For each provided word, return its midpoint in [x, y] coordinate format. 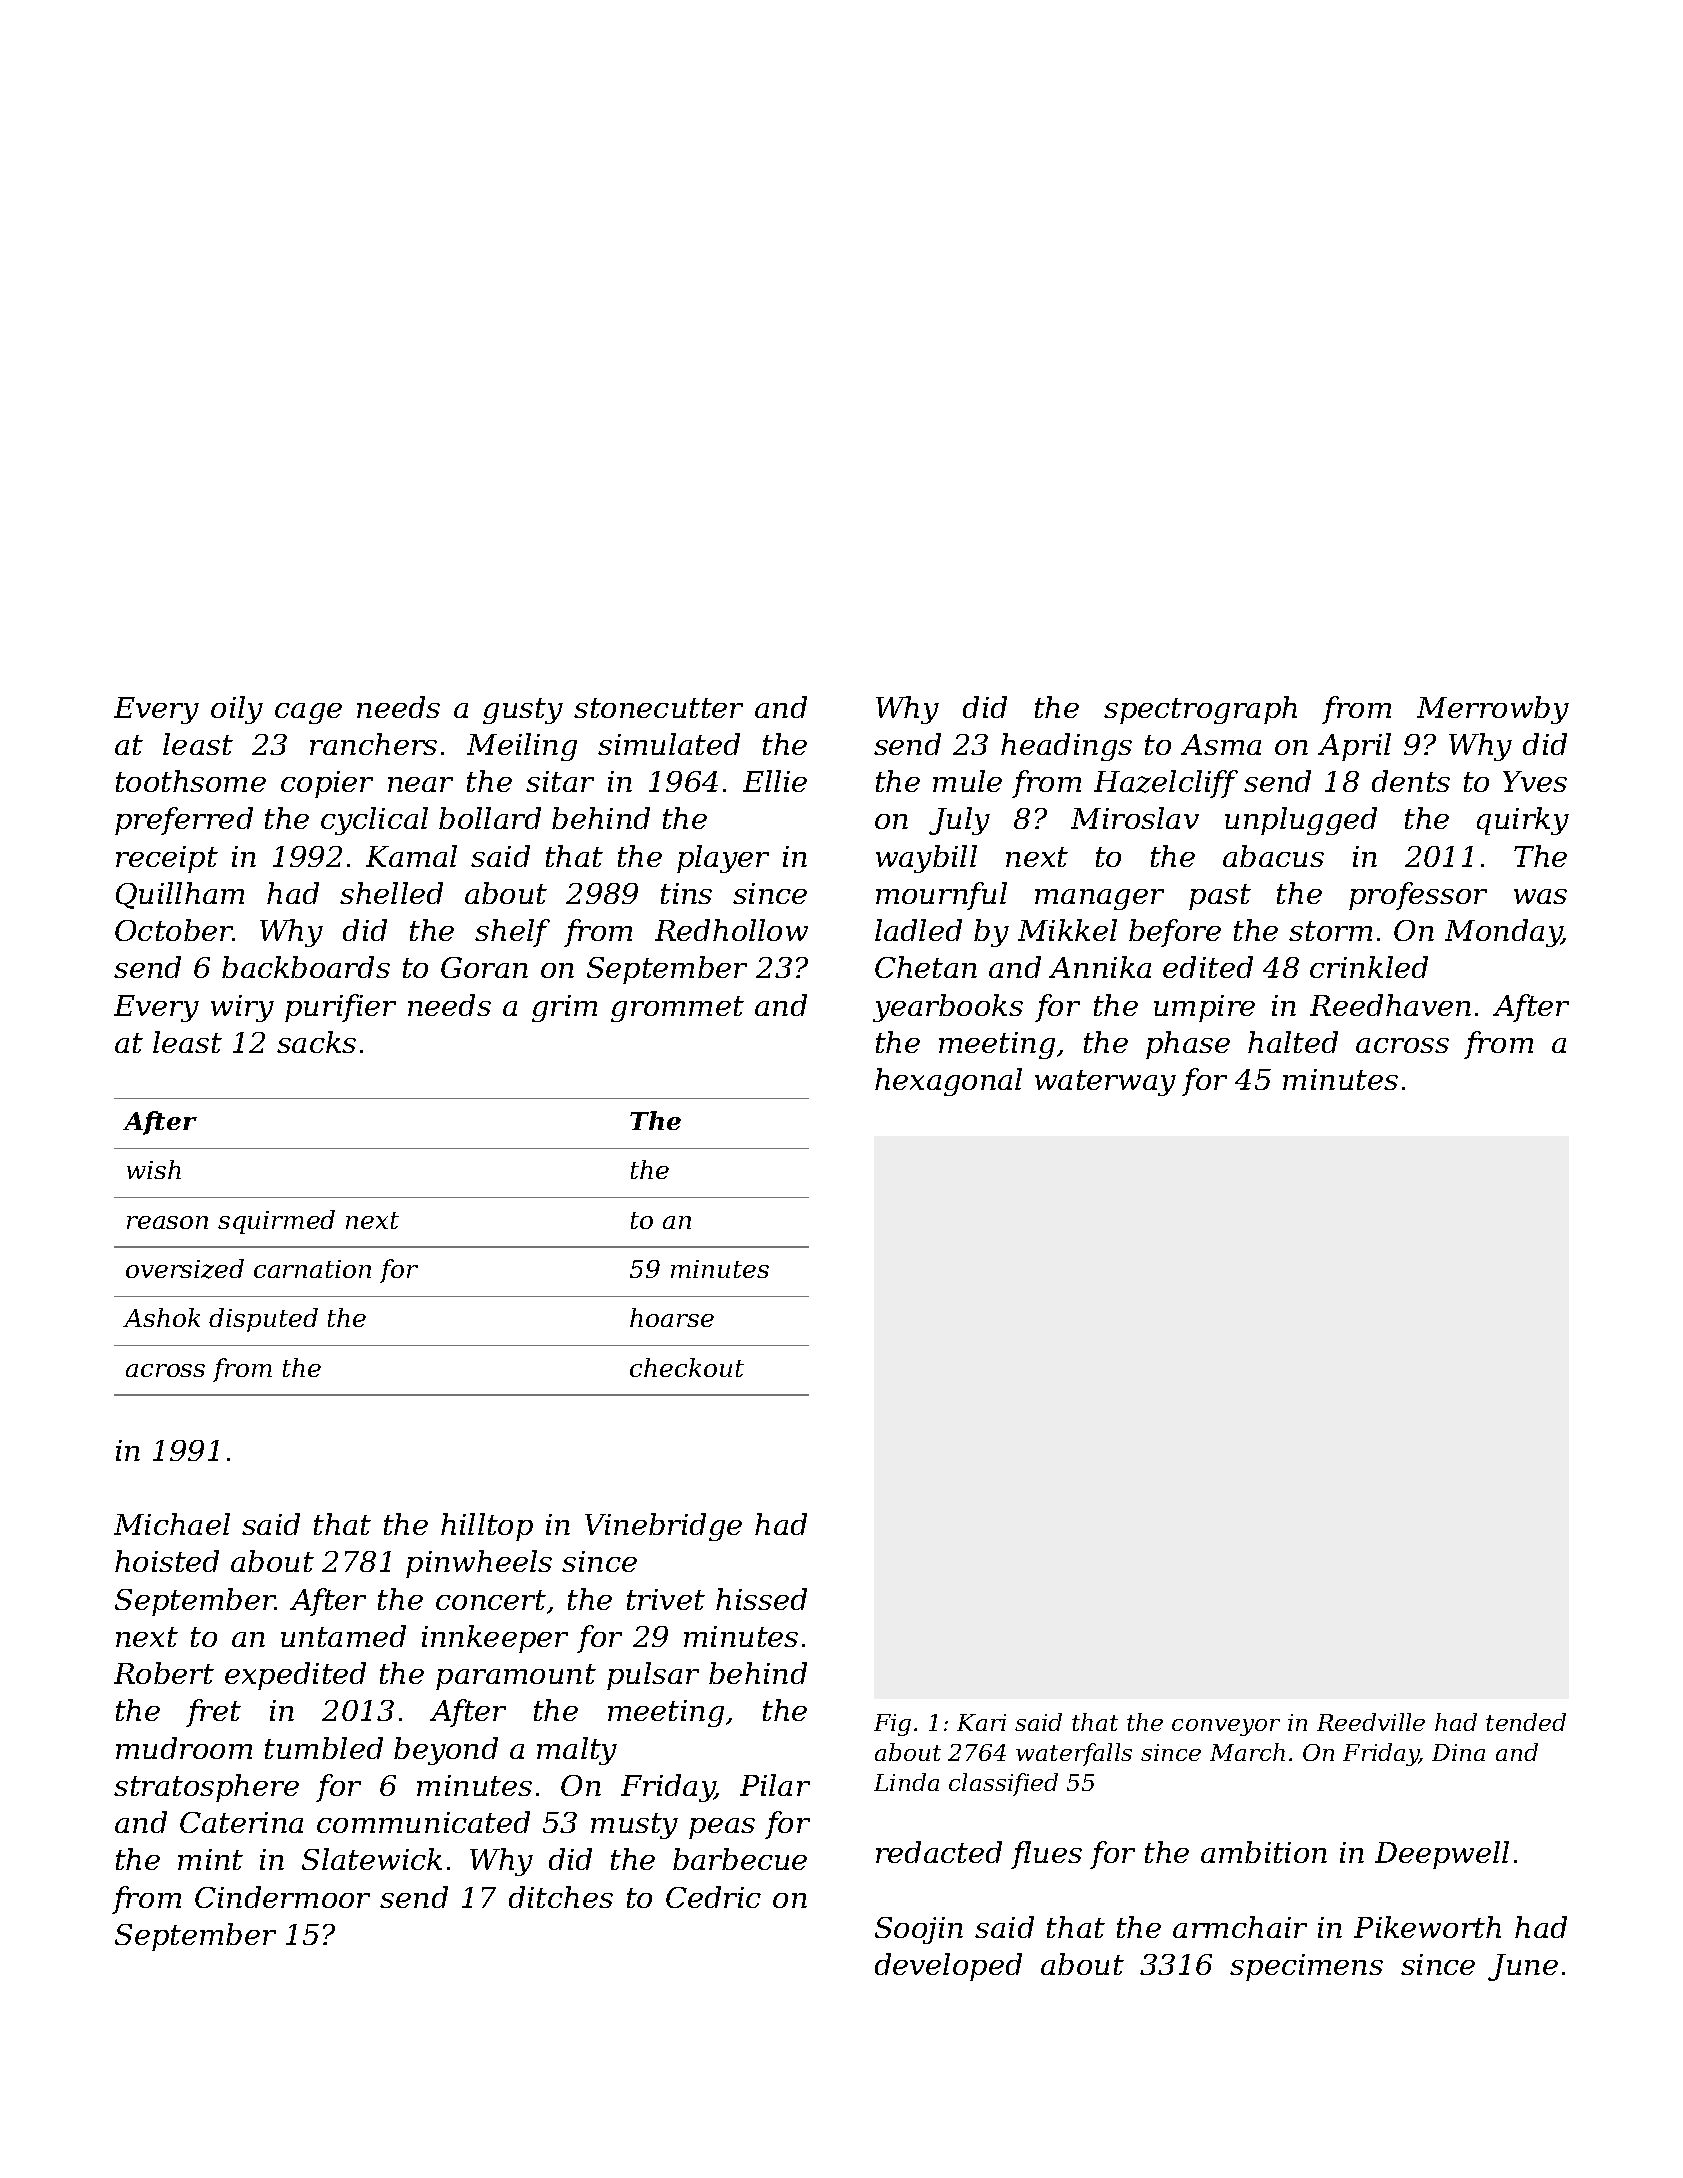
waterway [1105, 1083]
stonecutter [658, 708]
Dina [1458, 1752]
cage [308, 713]
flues [1046, 1855]
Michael [172, 1524]
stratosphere [206, 1788]
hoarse [672, 1317]
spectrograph [1200, 710]
